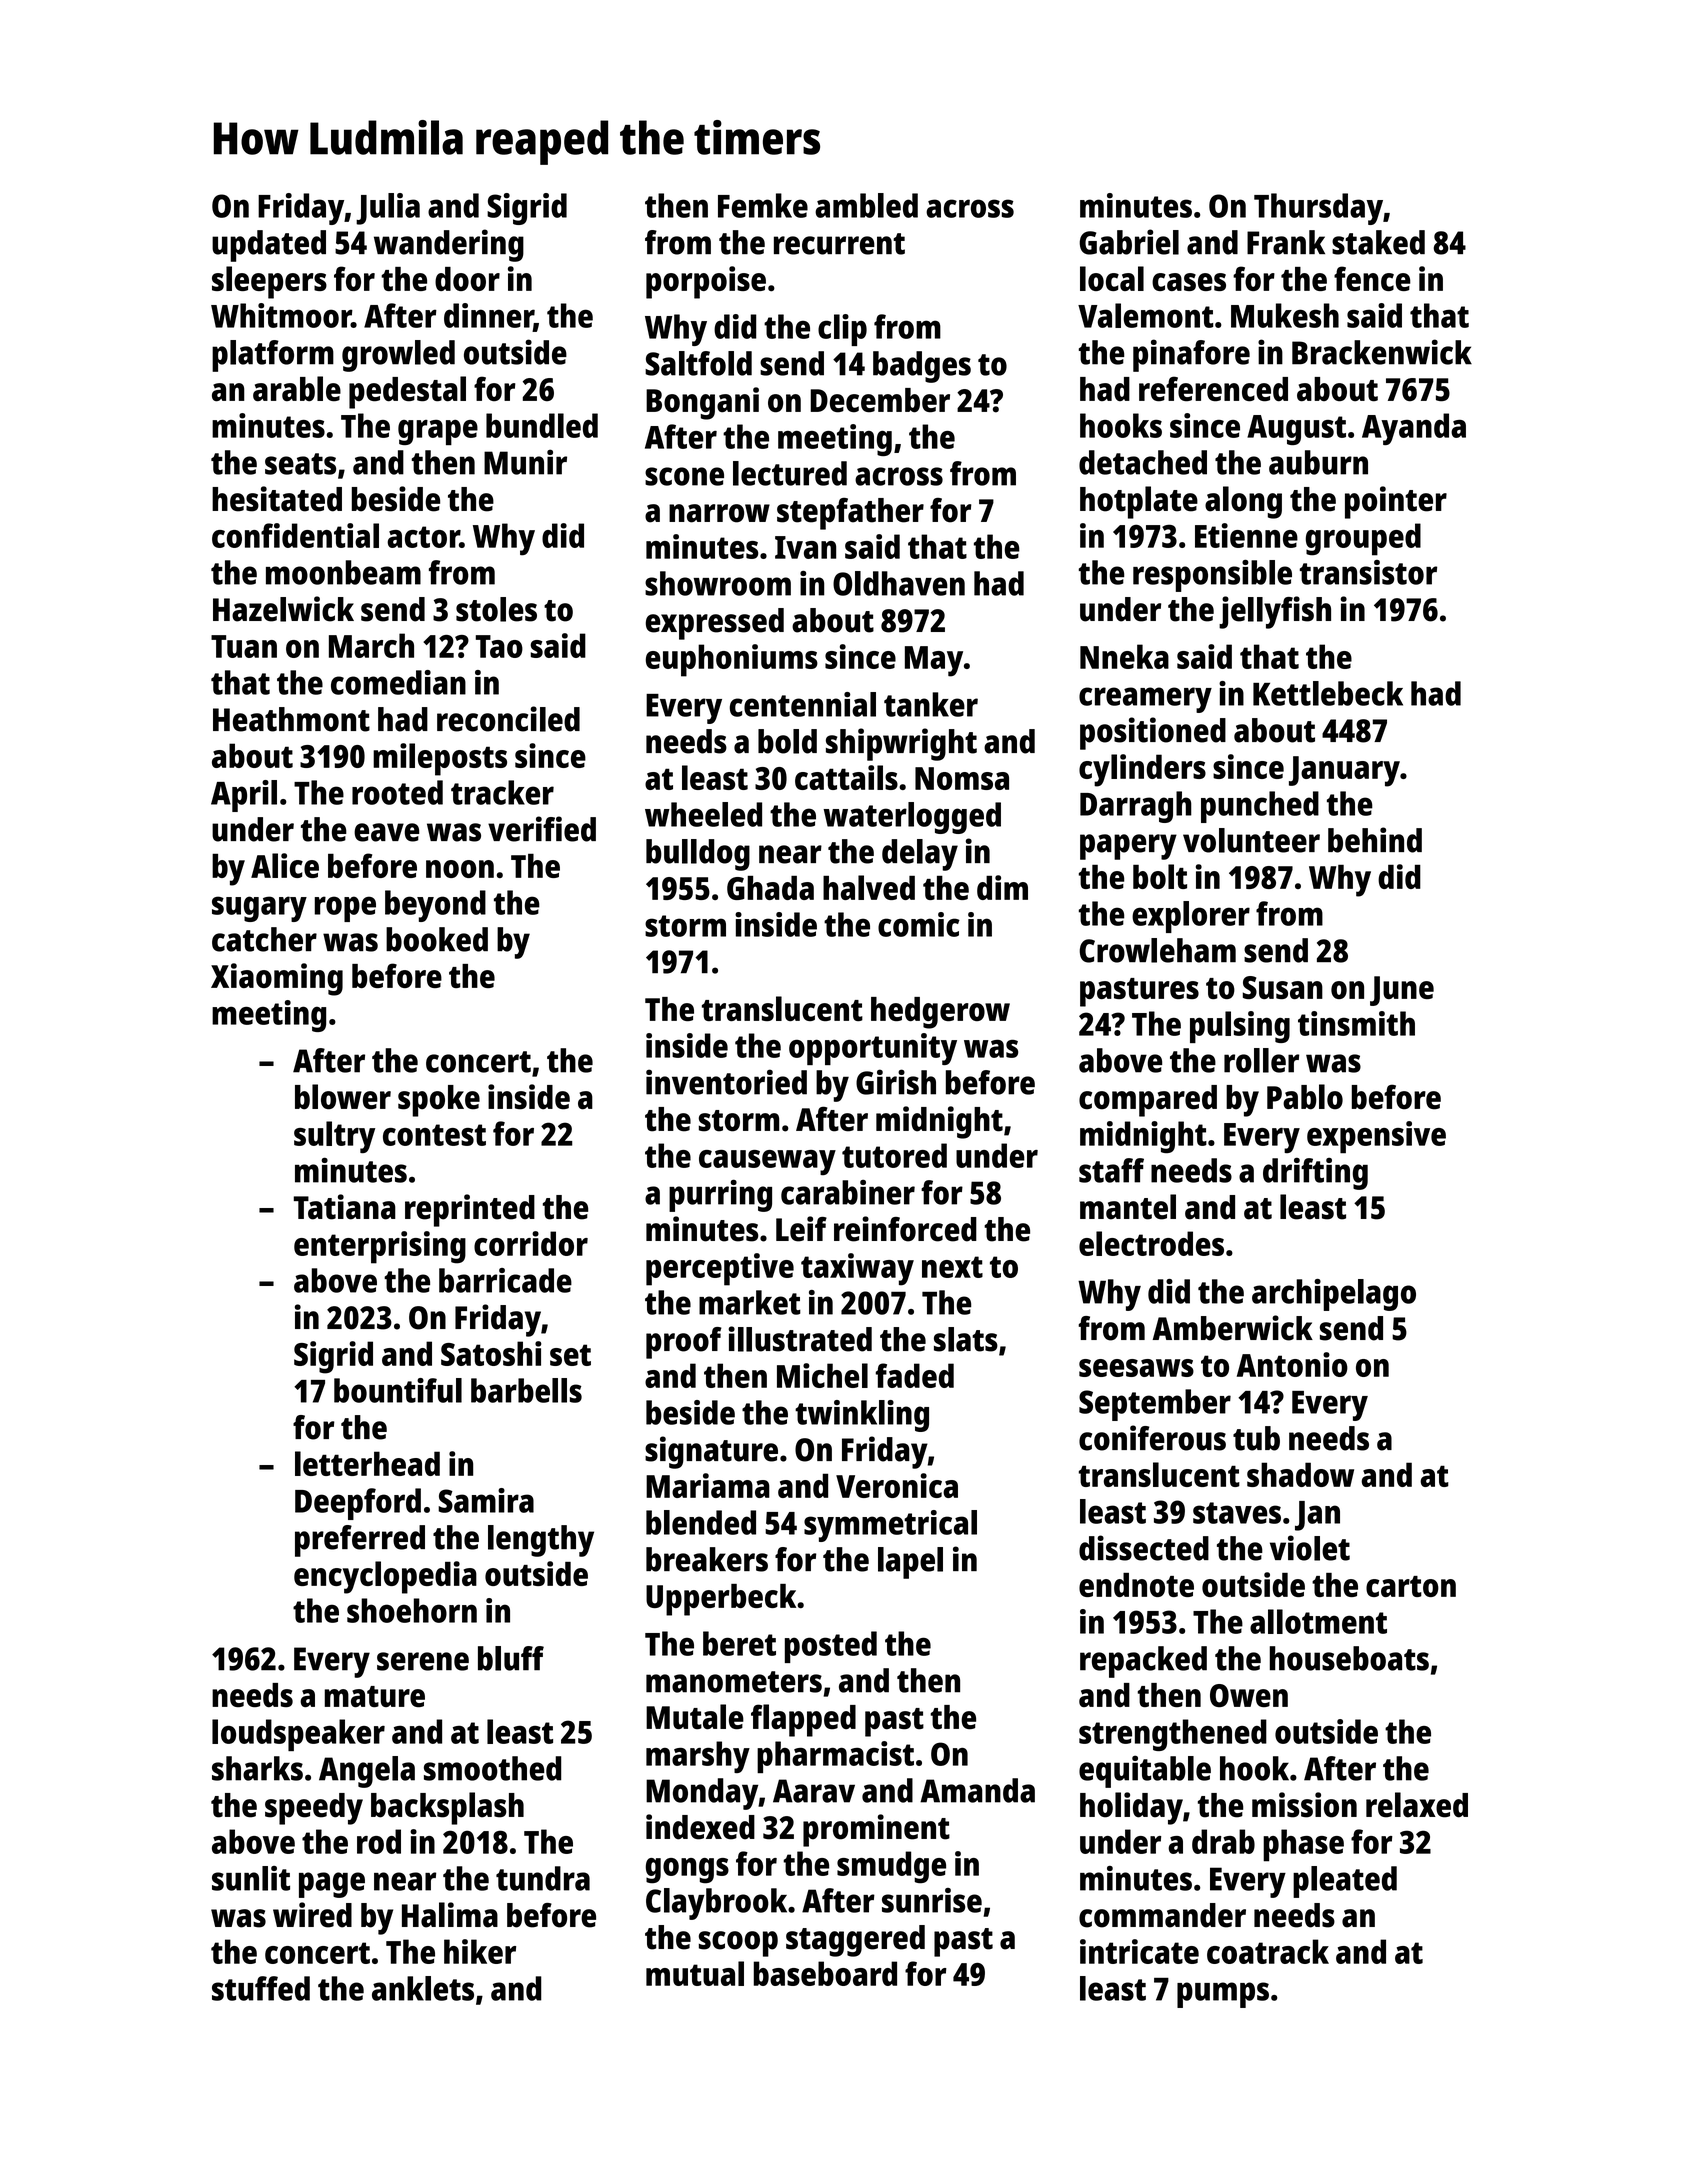  Describe the element at coordinates (934, 661) in the page. I see `May` at that location.
